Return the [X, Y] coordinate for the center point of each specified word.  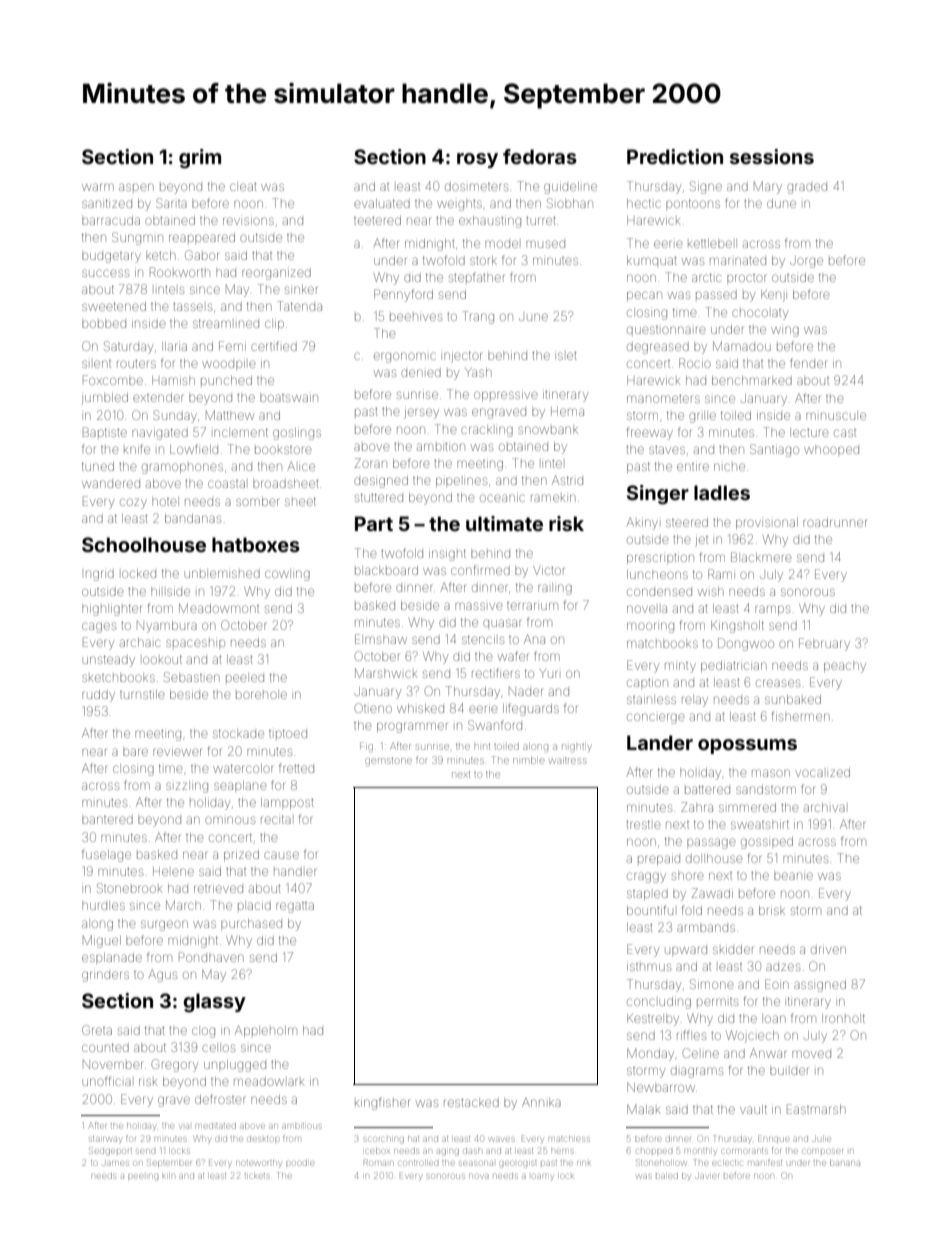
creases [778, 683]
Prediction [675, 156]
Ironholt [843, 1018]
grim [200, 159]
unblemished [222, 574]
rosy [477, 160]
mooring [650, 627]
